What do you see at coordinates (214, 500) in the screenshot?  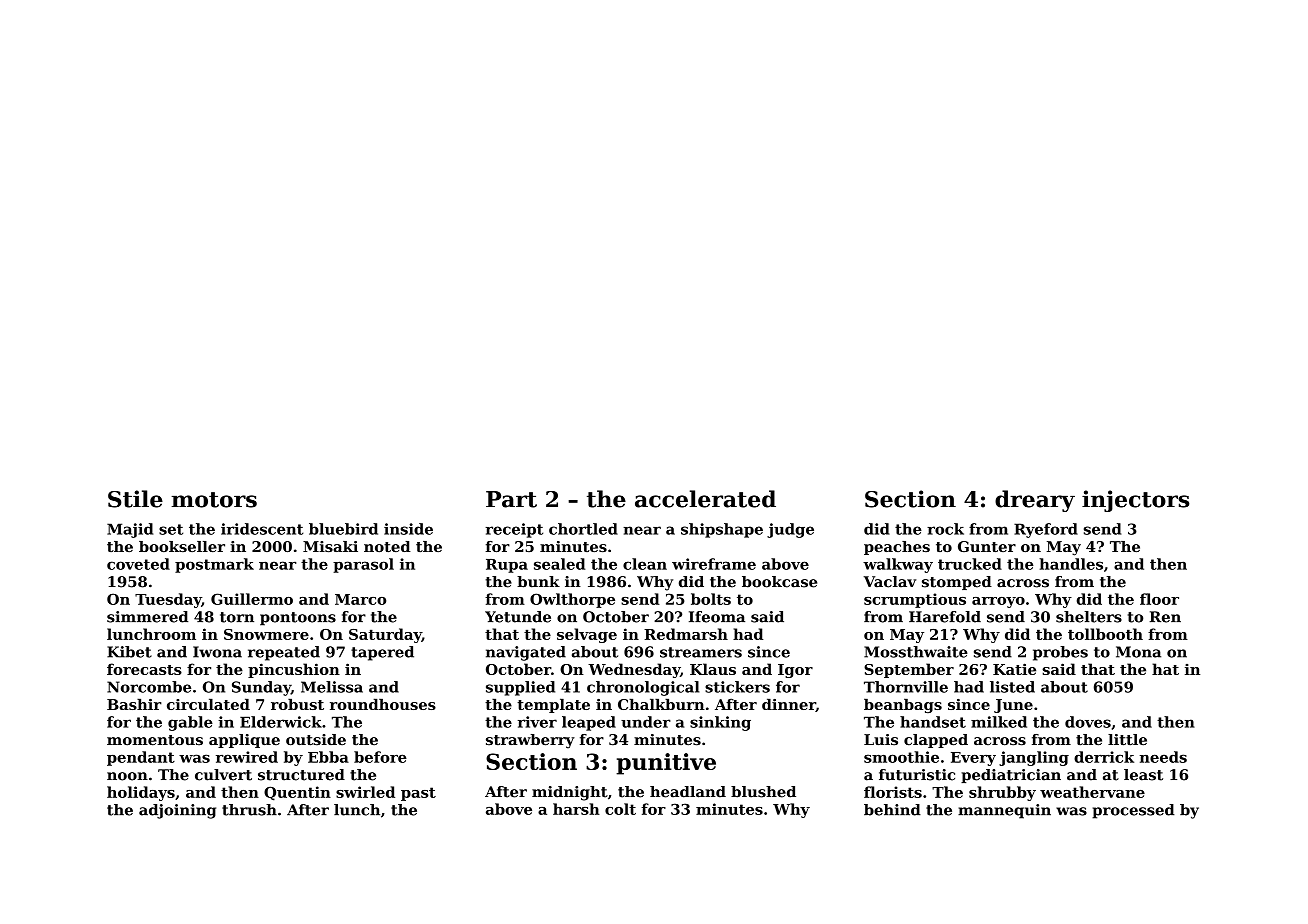 I see `motors` at bounding box center [214, 500].
